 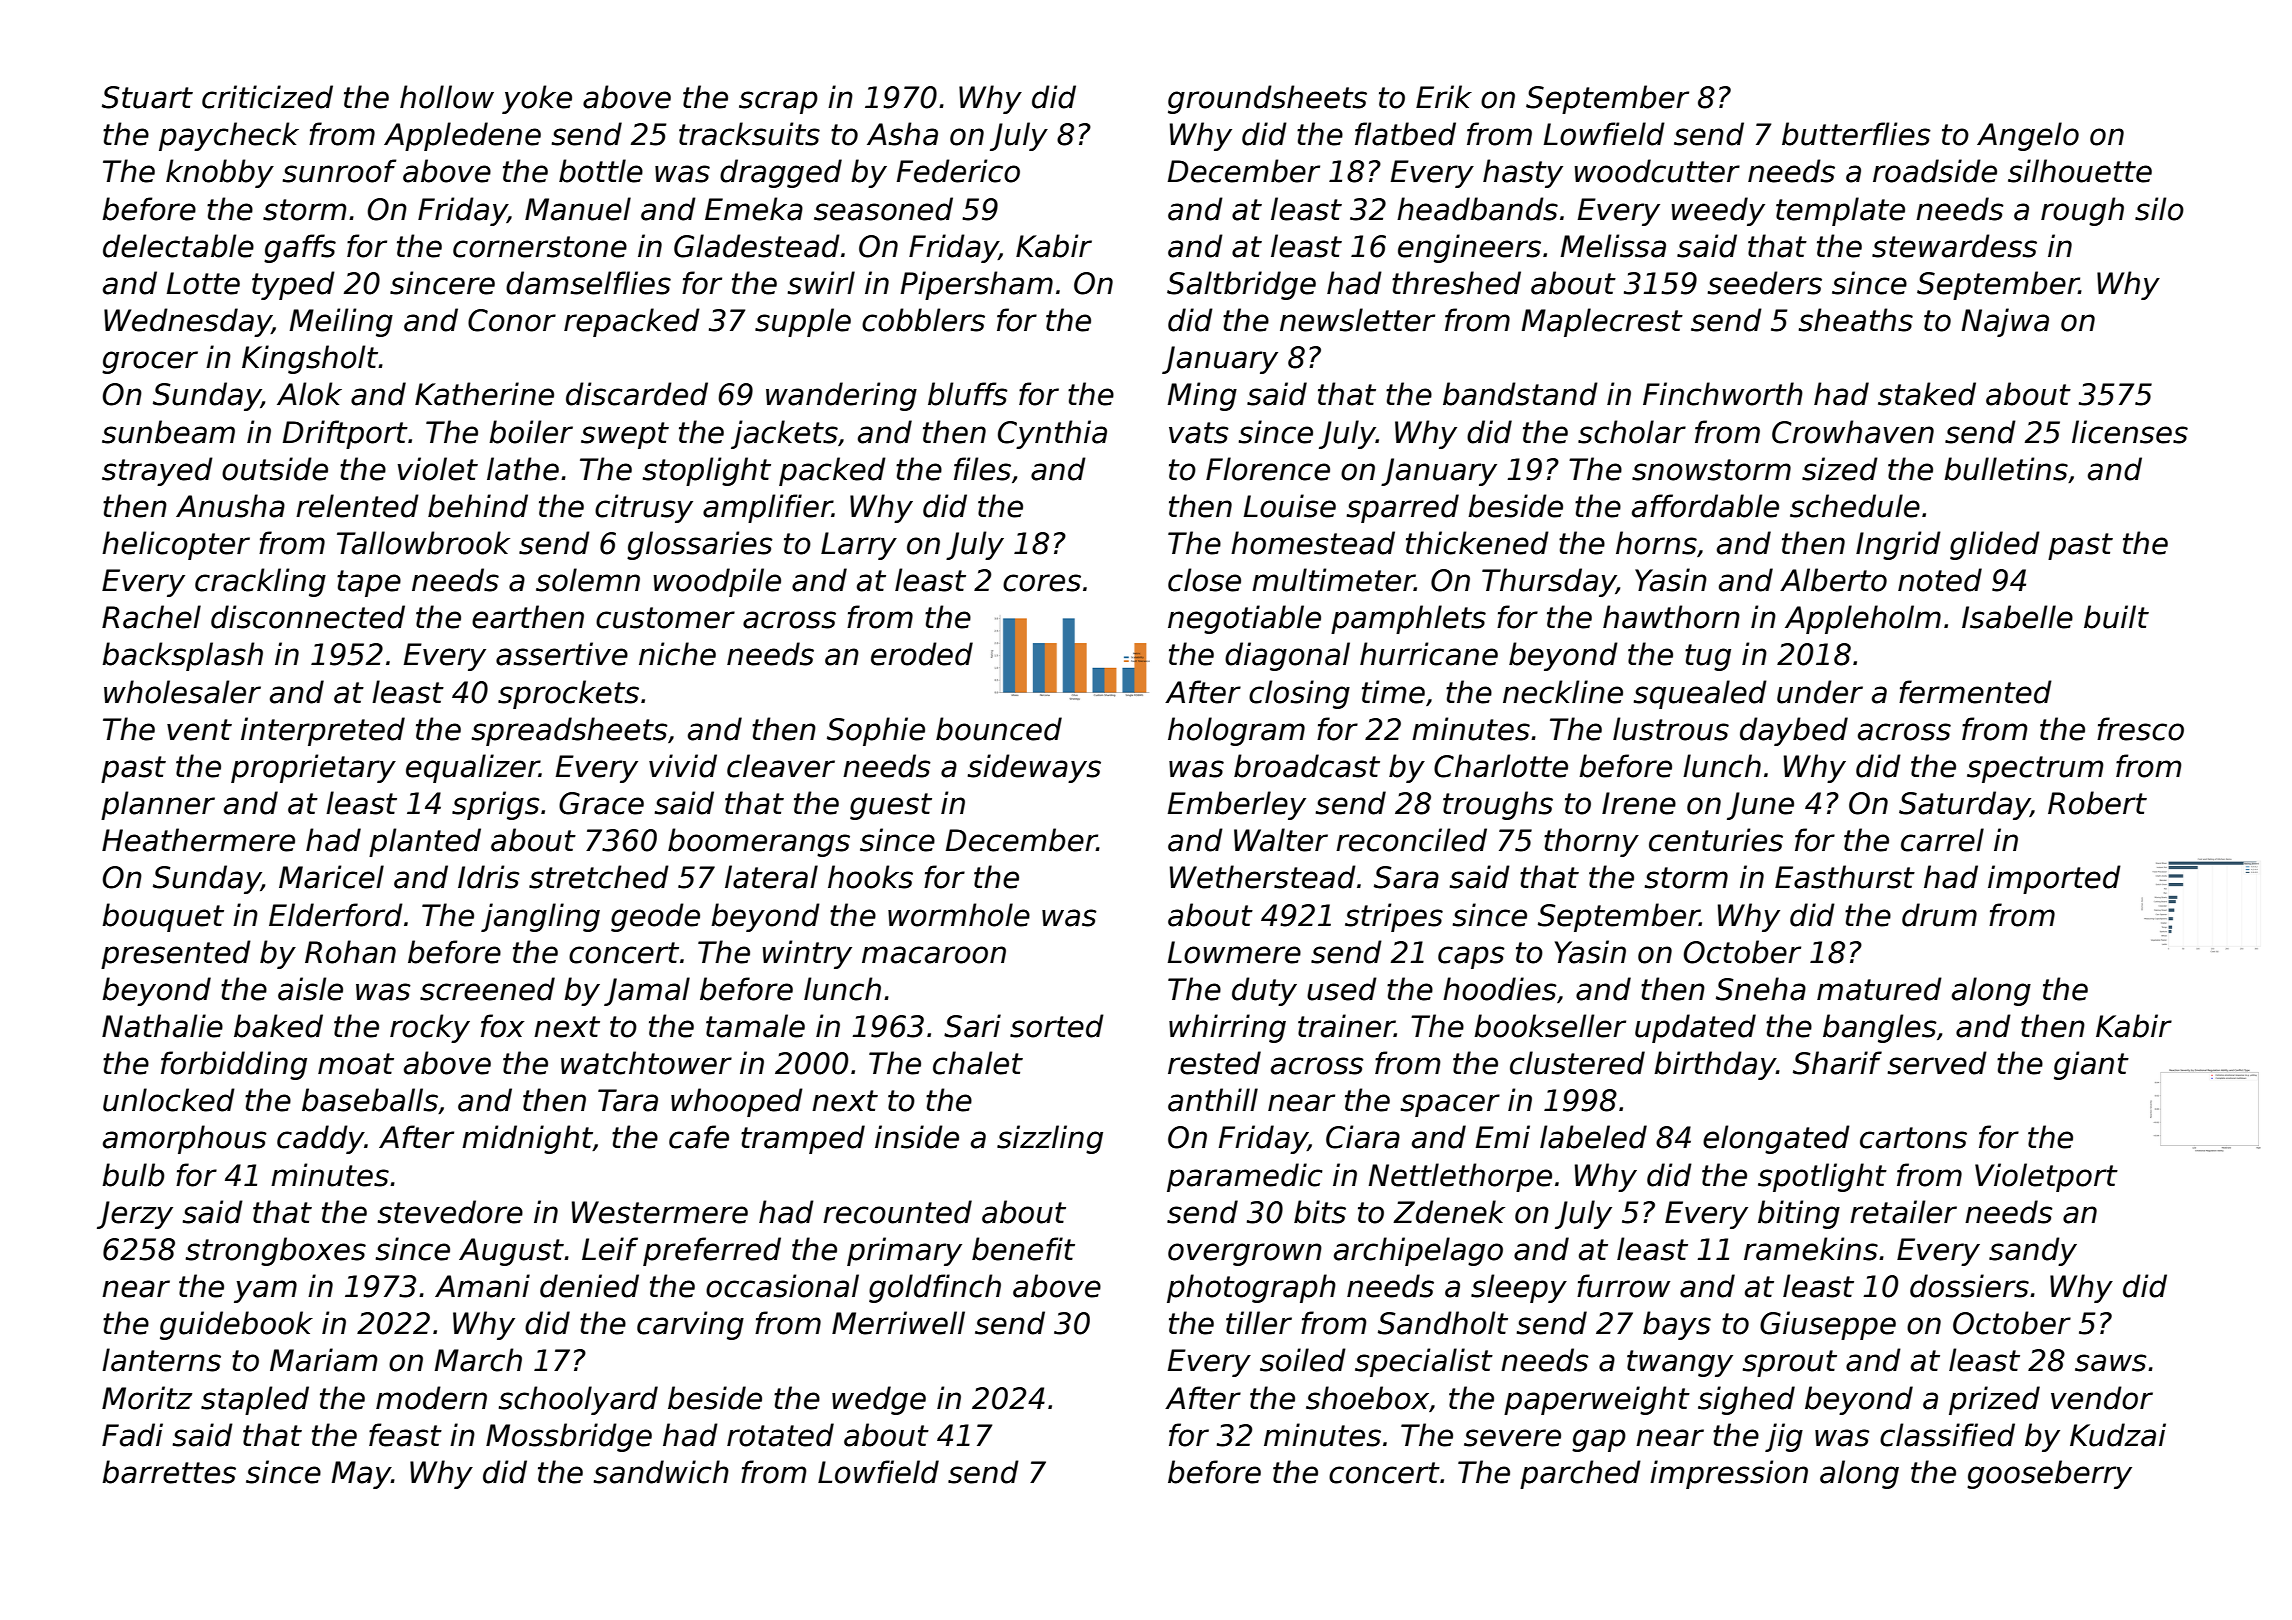 I want to click on bottle, so click(x=601, y=171).
